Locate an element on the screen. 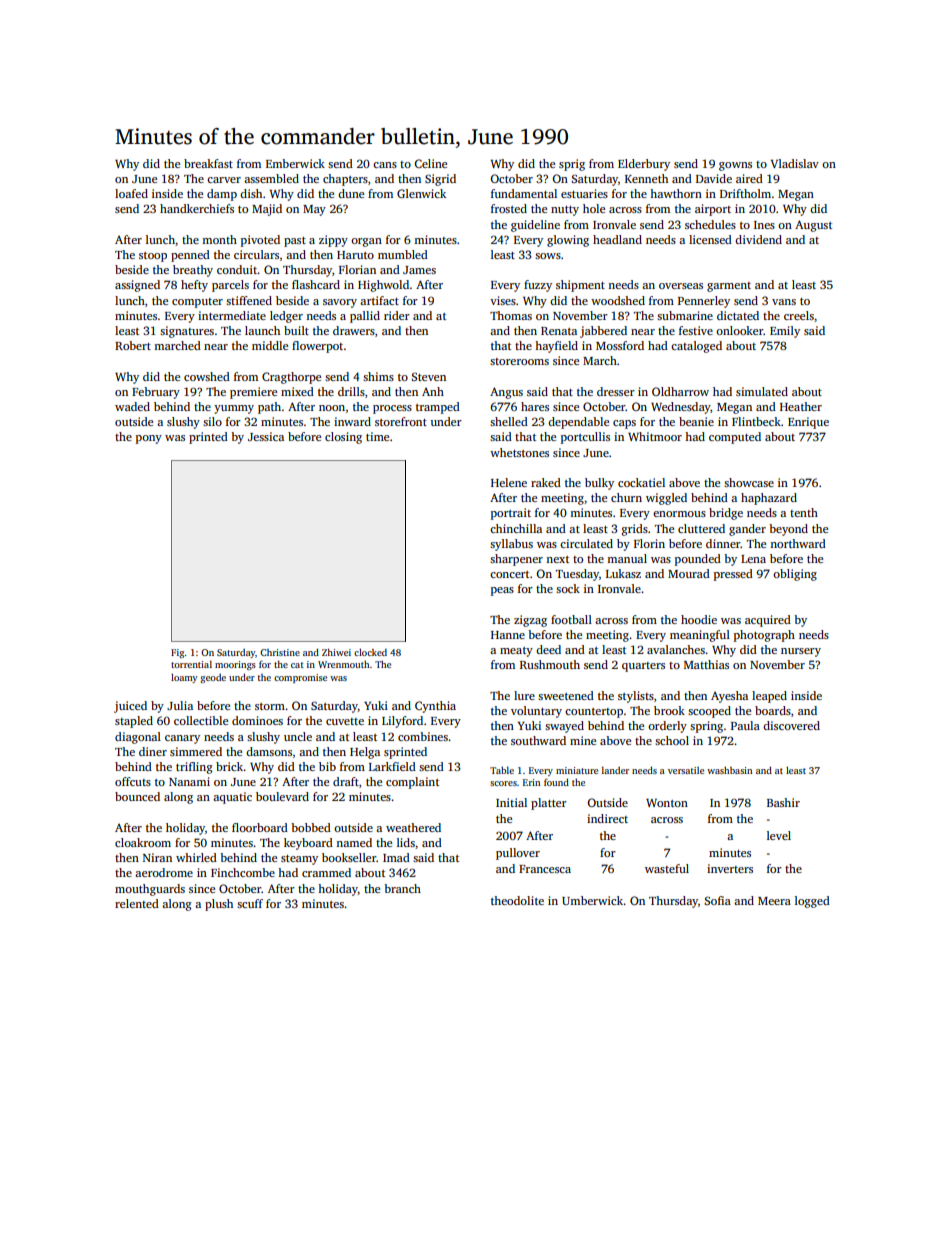  whetstones is located at coordinates (519, 452).
